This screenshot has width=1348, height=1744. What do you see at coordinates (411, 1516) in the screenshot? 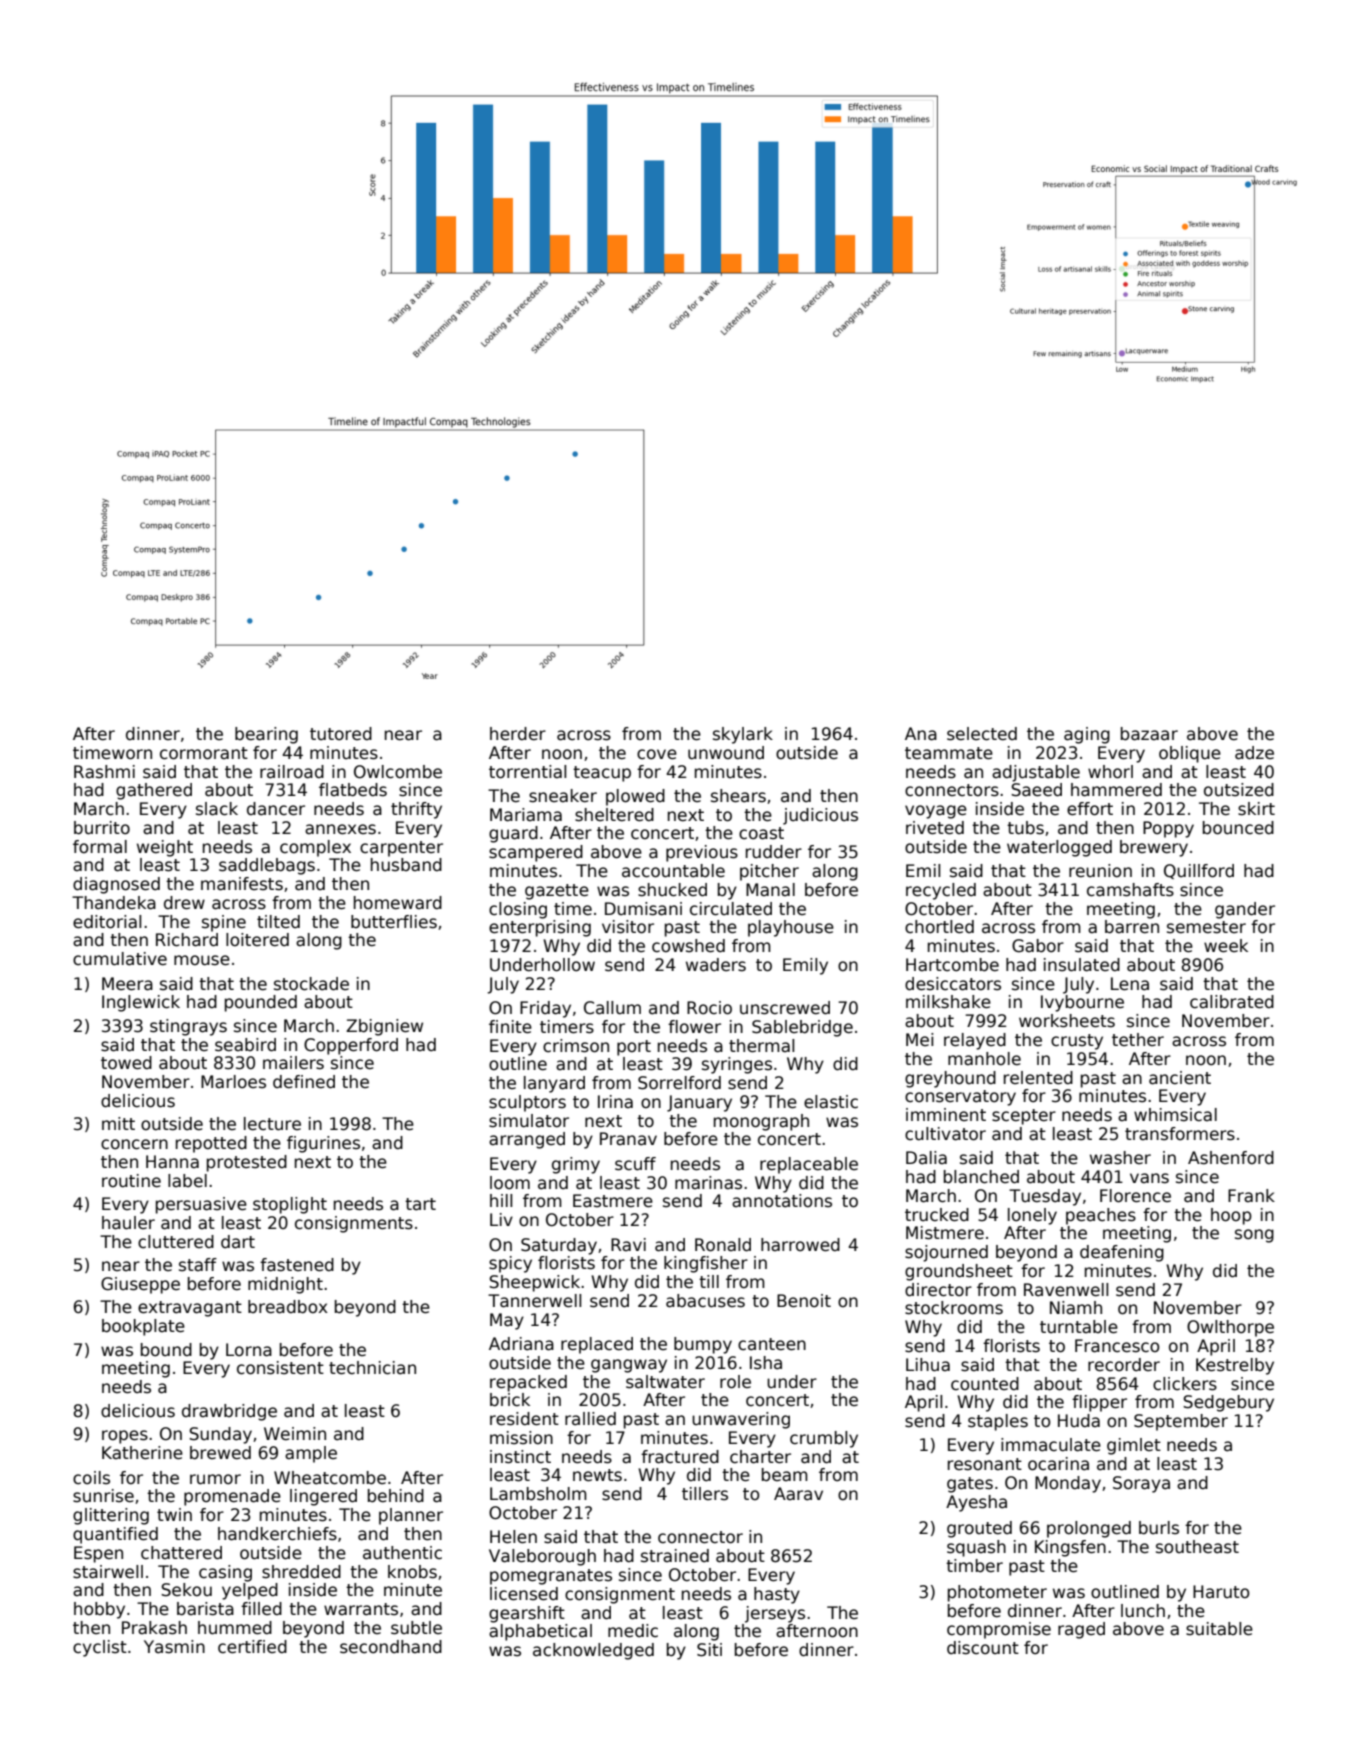
I see `planner` at bounding box center [411, 1516].
